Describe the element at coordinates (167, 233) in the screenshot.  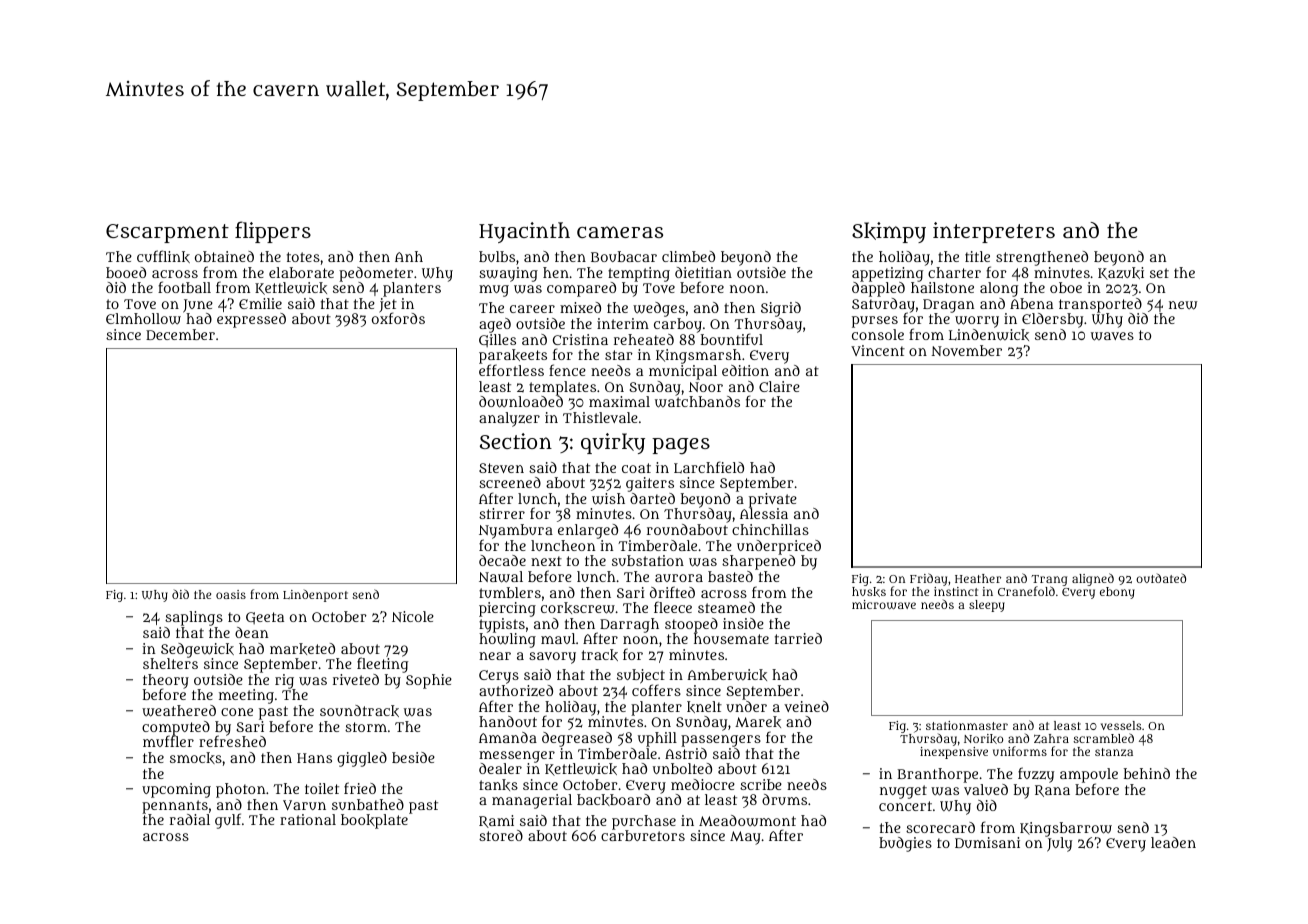
I see `Escarpment` at that location.
